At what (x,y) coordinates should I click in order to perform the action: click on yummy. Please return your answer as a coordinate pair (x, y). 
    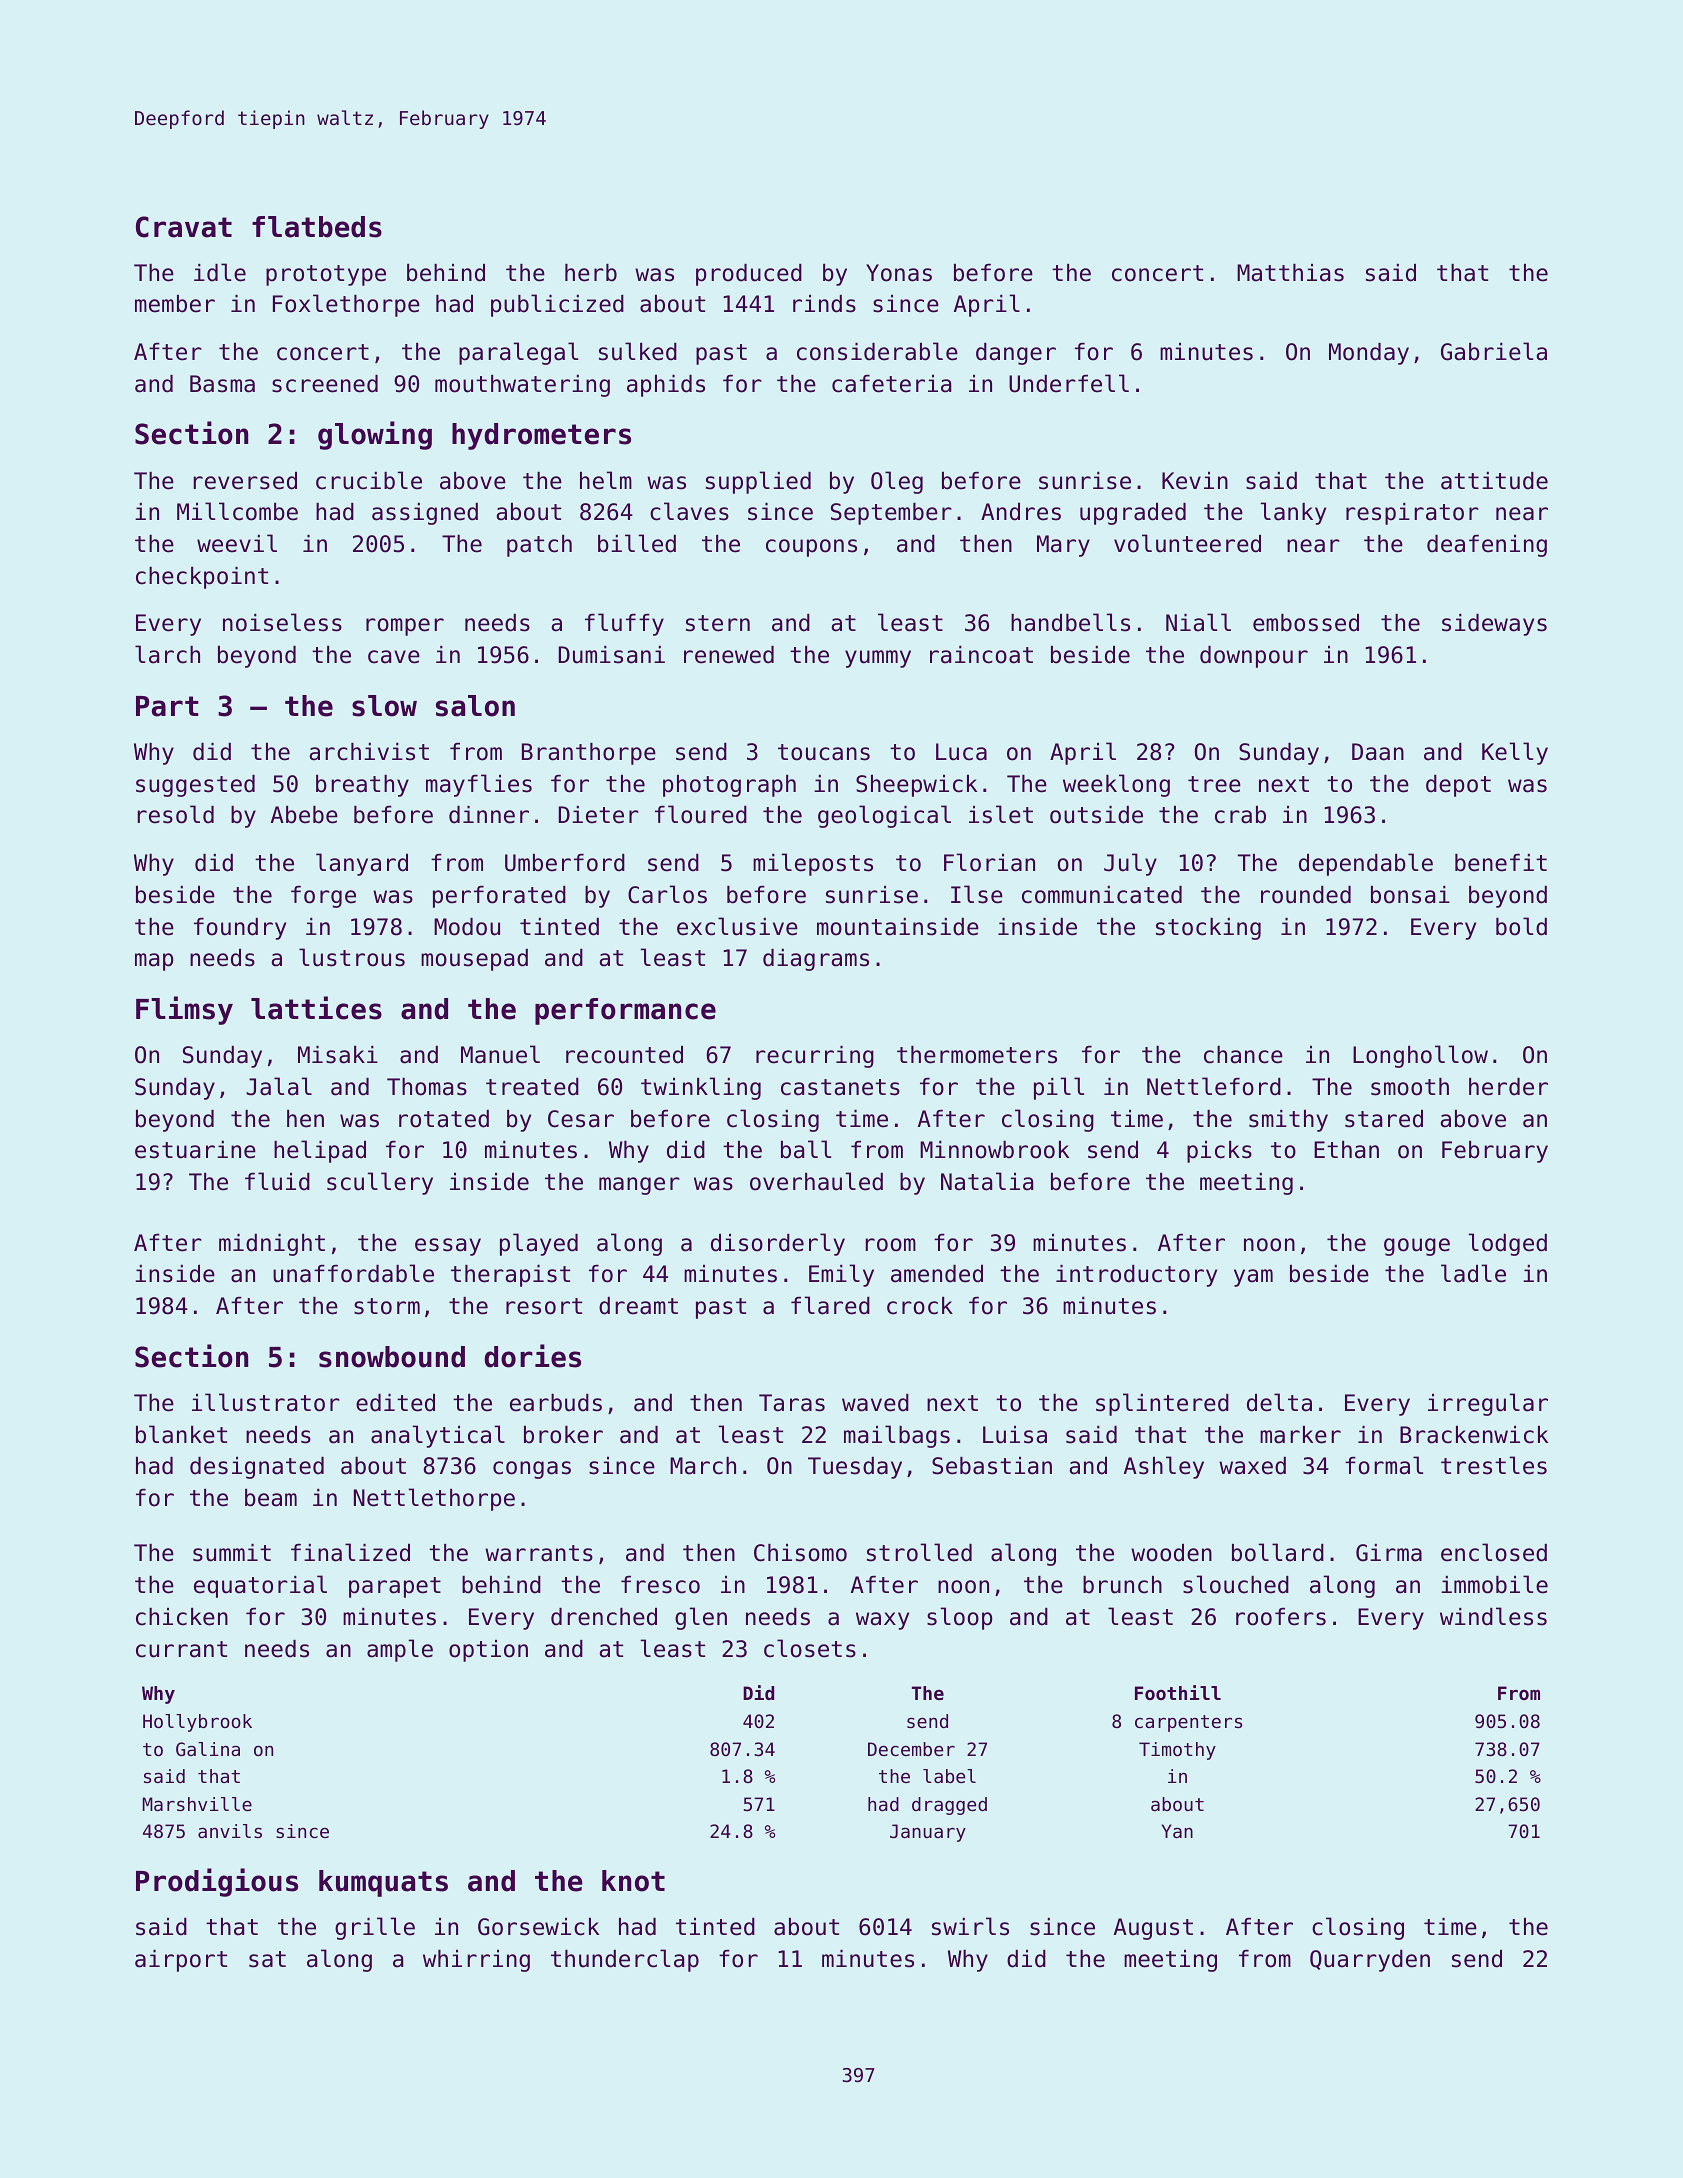
    Looking at the image, I should click on (878, 659).
